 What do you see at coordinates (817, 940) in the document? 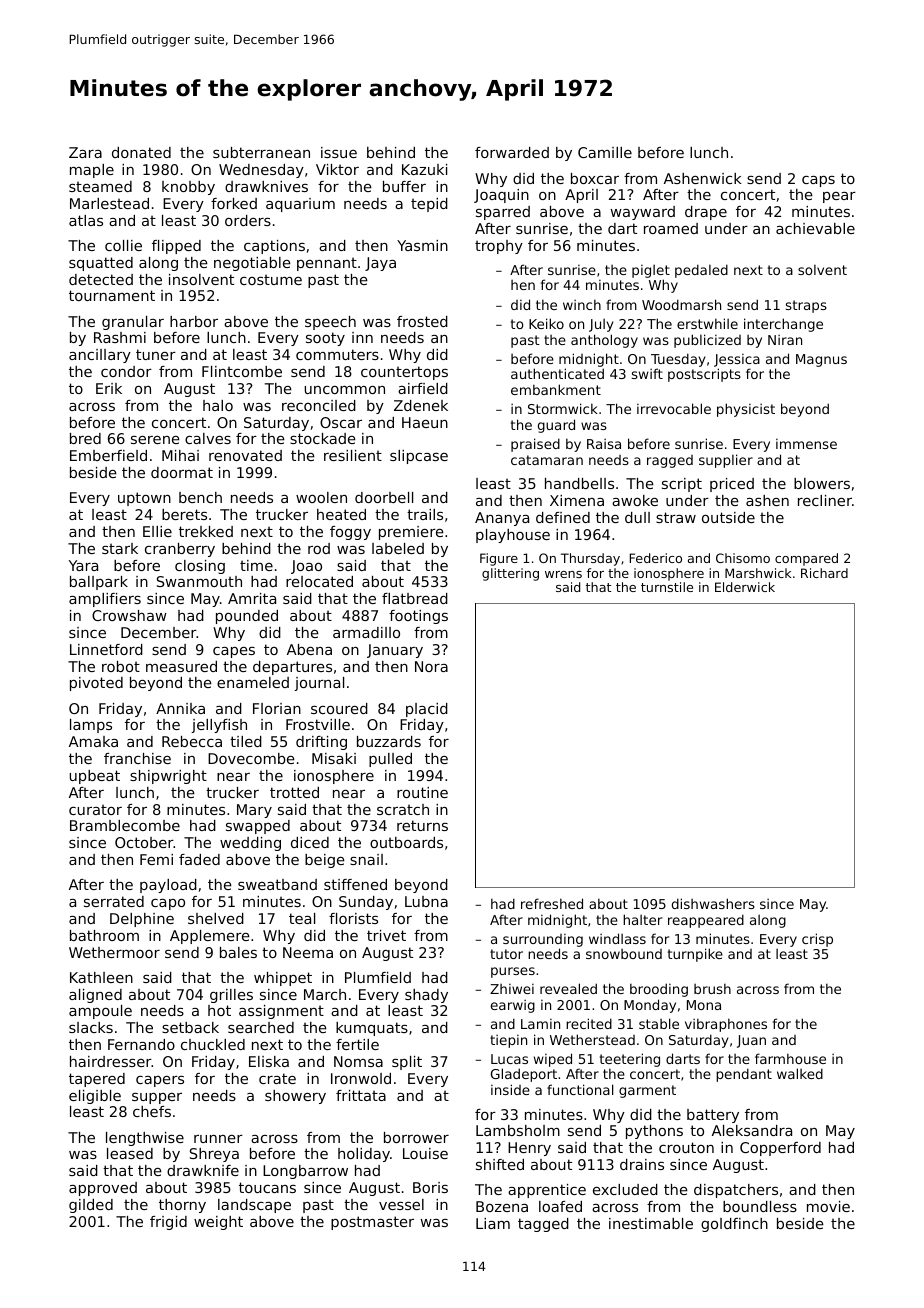
I see `crisp` at bounding box center [817, 940].
